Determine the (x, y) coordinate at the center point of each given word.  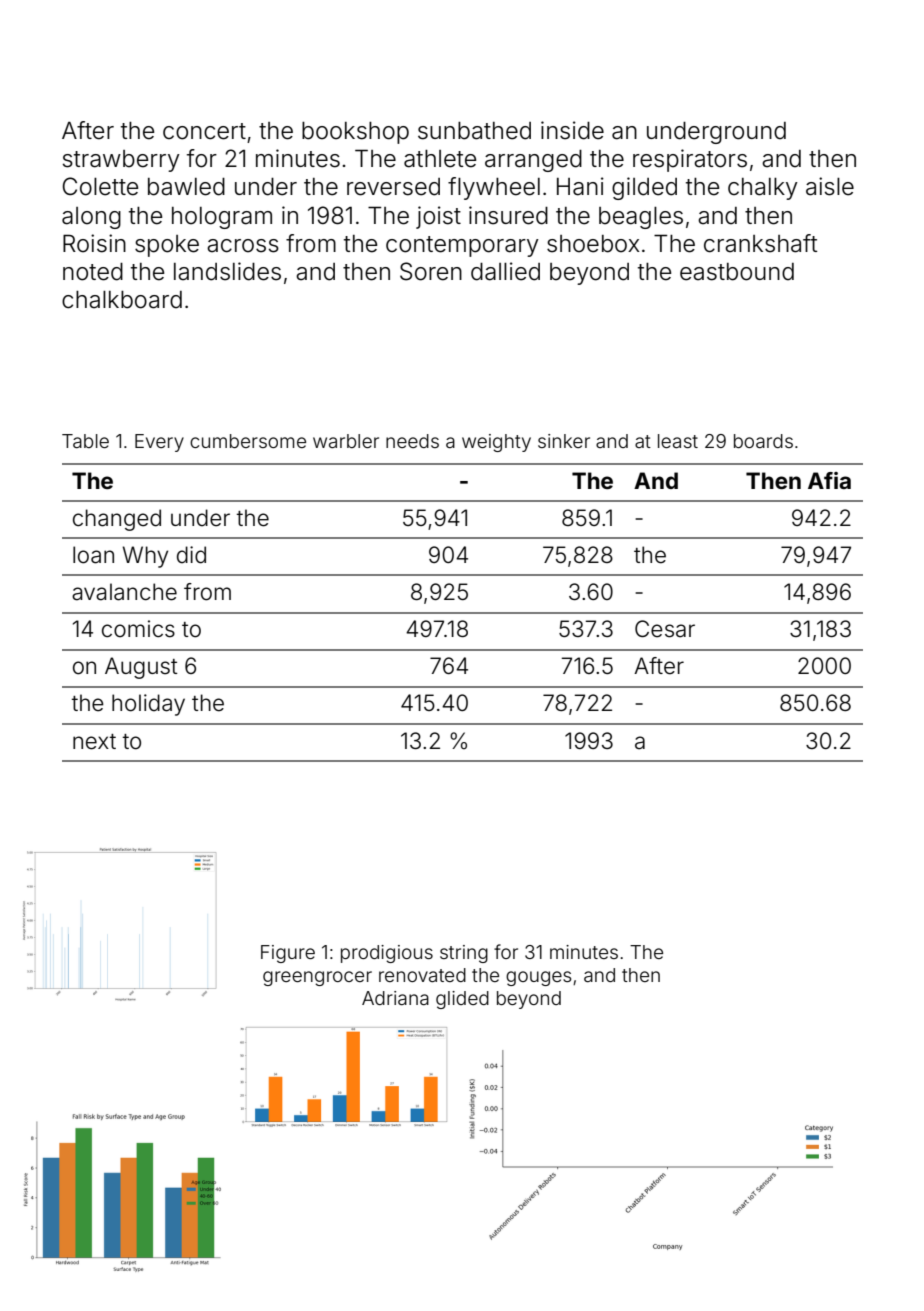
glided (462, 1000)
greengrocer (317, 978)
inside (572, 130)
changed (117, 520)
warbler (346, 441)
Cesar (665, 629)
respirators (690, 160)
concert (204, 131)
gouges (538, 978)
